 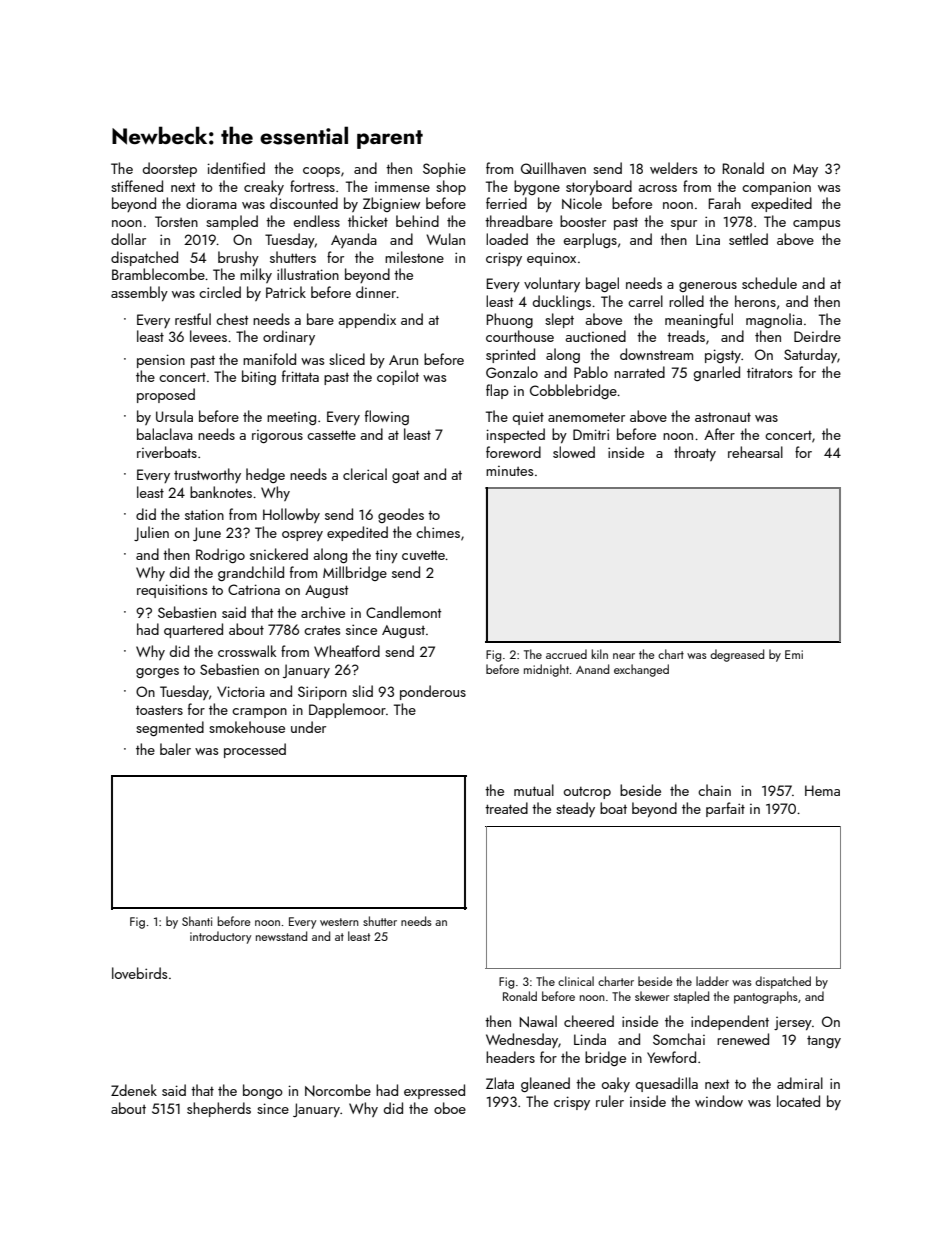 I want to click on spur, so click(x=684, y=225).
